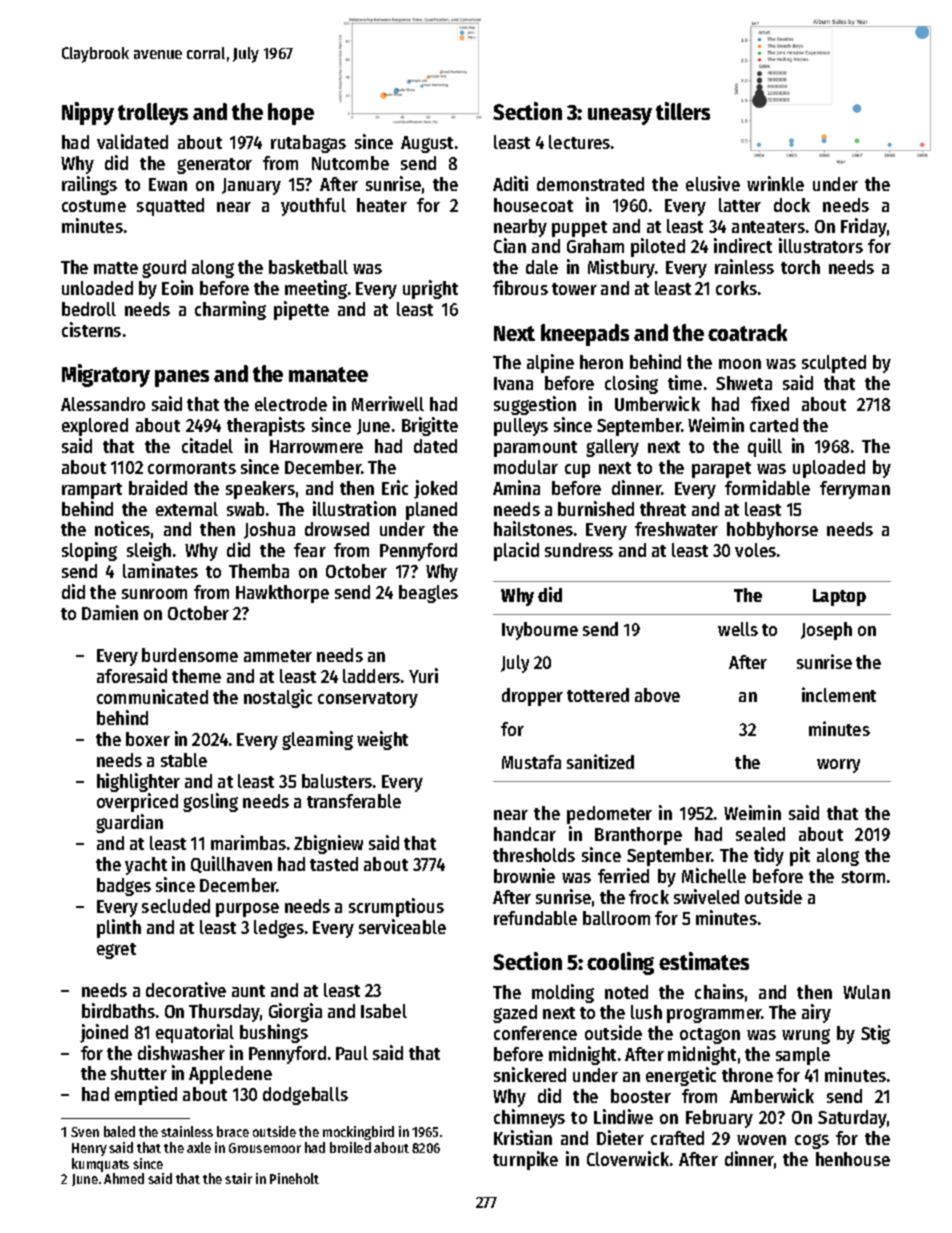 The width and height of the screenshot is (952, 1233). I want to click on wells, so click(738, 629).
